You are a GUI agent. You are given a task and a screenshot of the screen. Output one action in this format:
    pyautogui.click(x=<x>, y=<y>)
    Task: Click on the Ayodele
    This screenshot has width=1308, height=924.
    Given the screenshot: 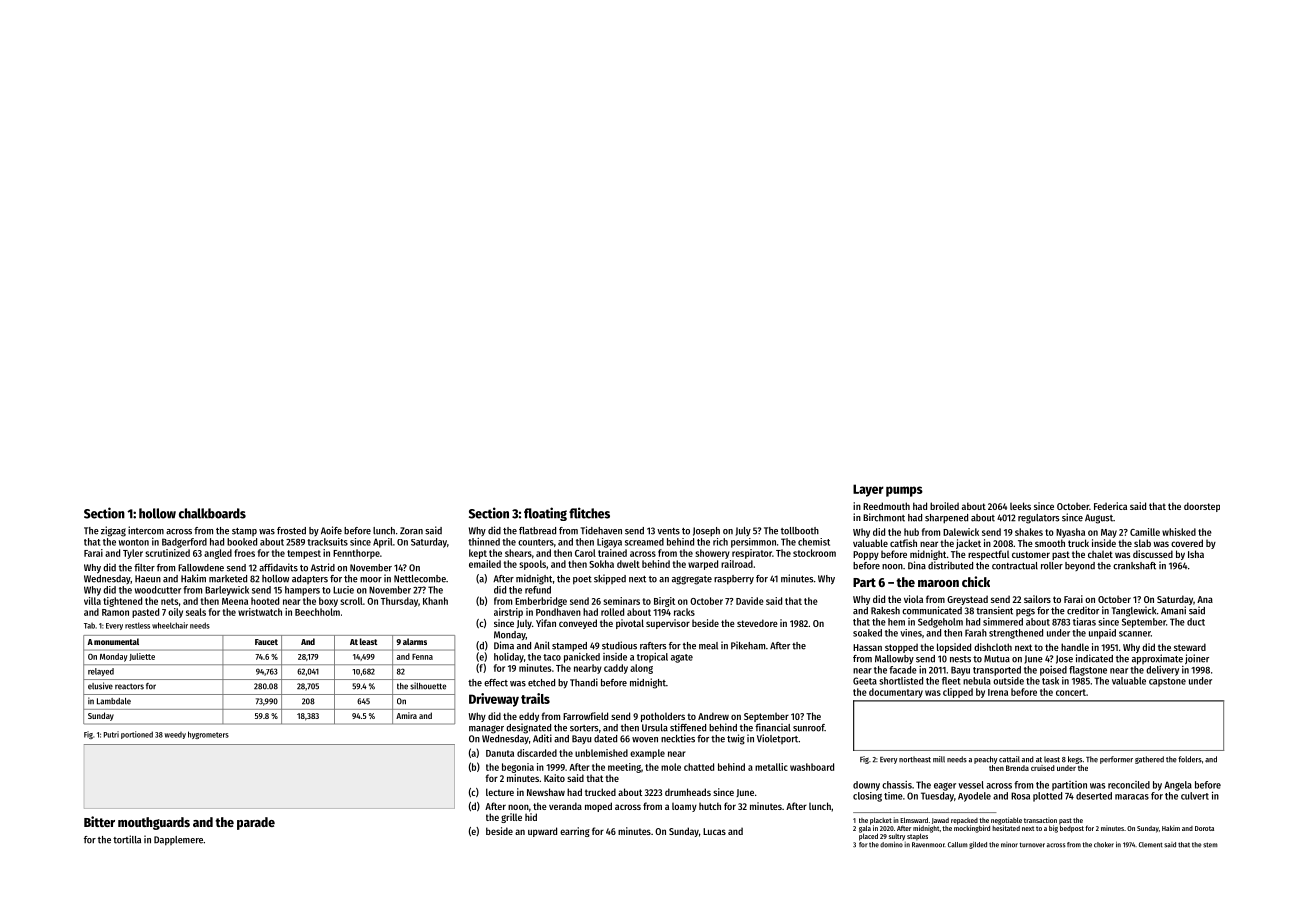 What is the action you would take?
    pyautogui.click(x=974, y=797)
